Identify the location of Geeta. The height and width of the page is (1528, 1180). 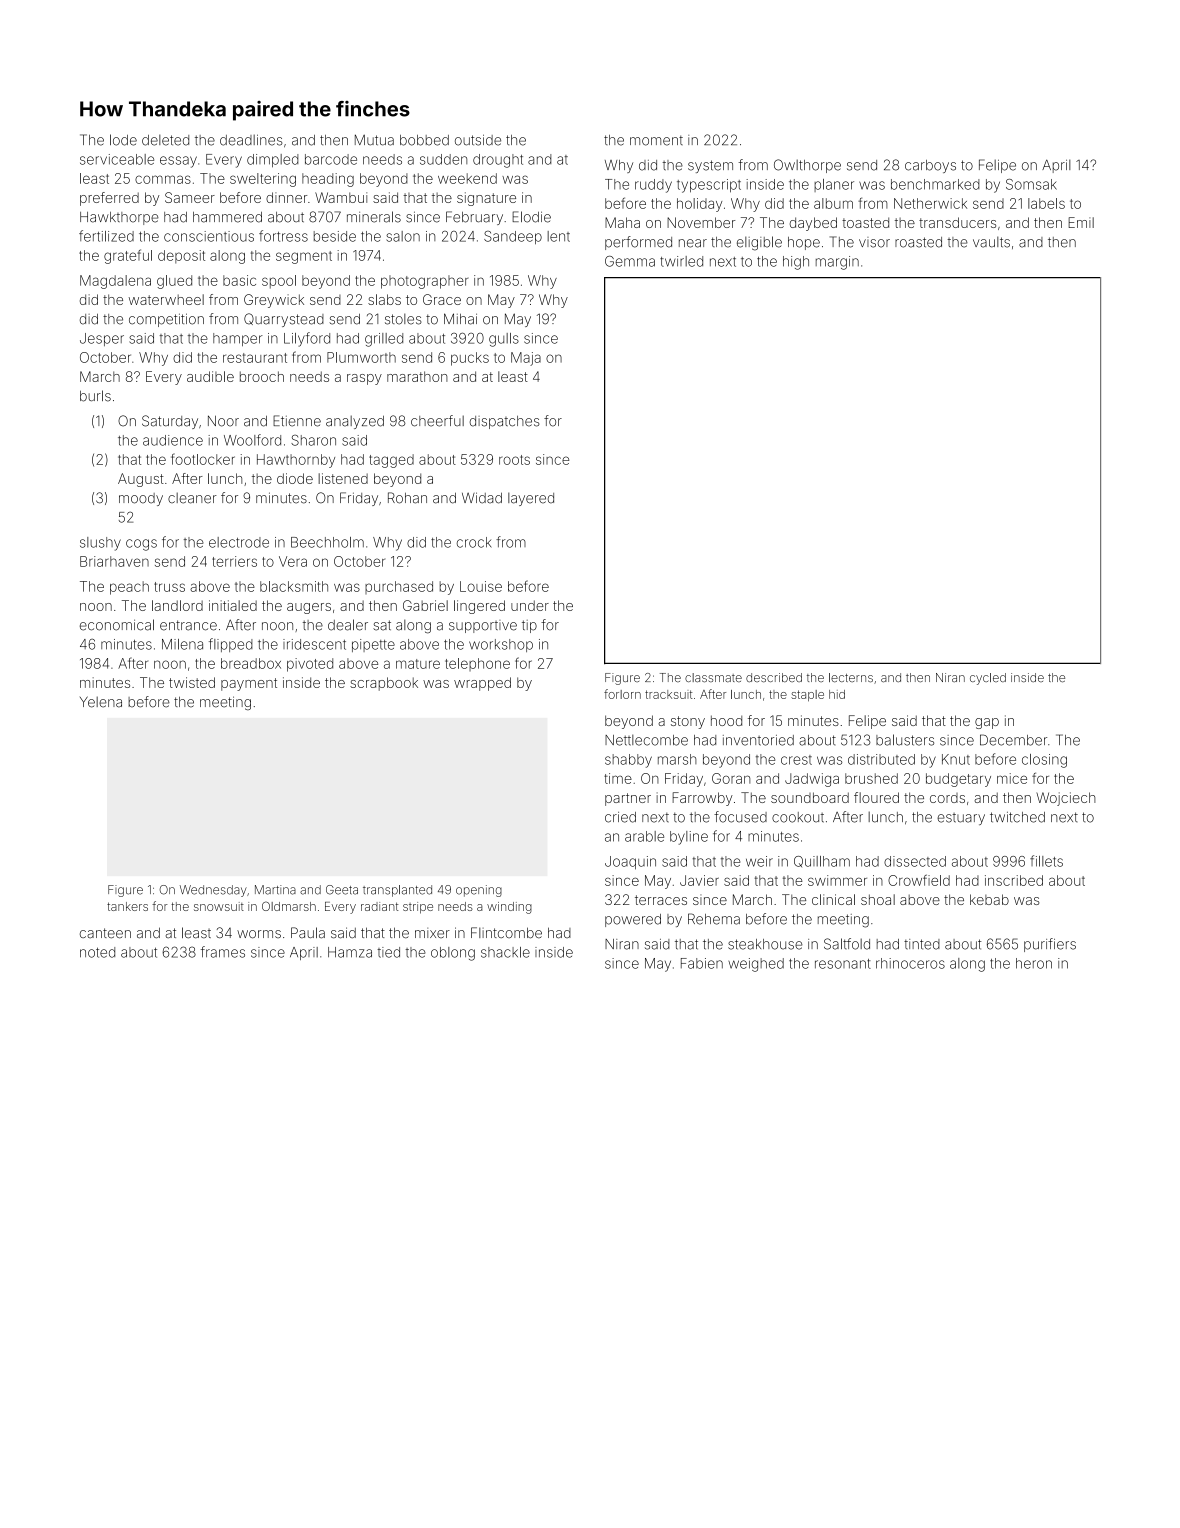
(342, 890).
